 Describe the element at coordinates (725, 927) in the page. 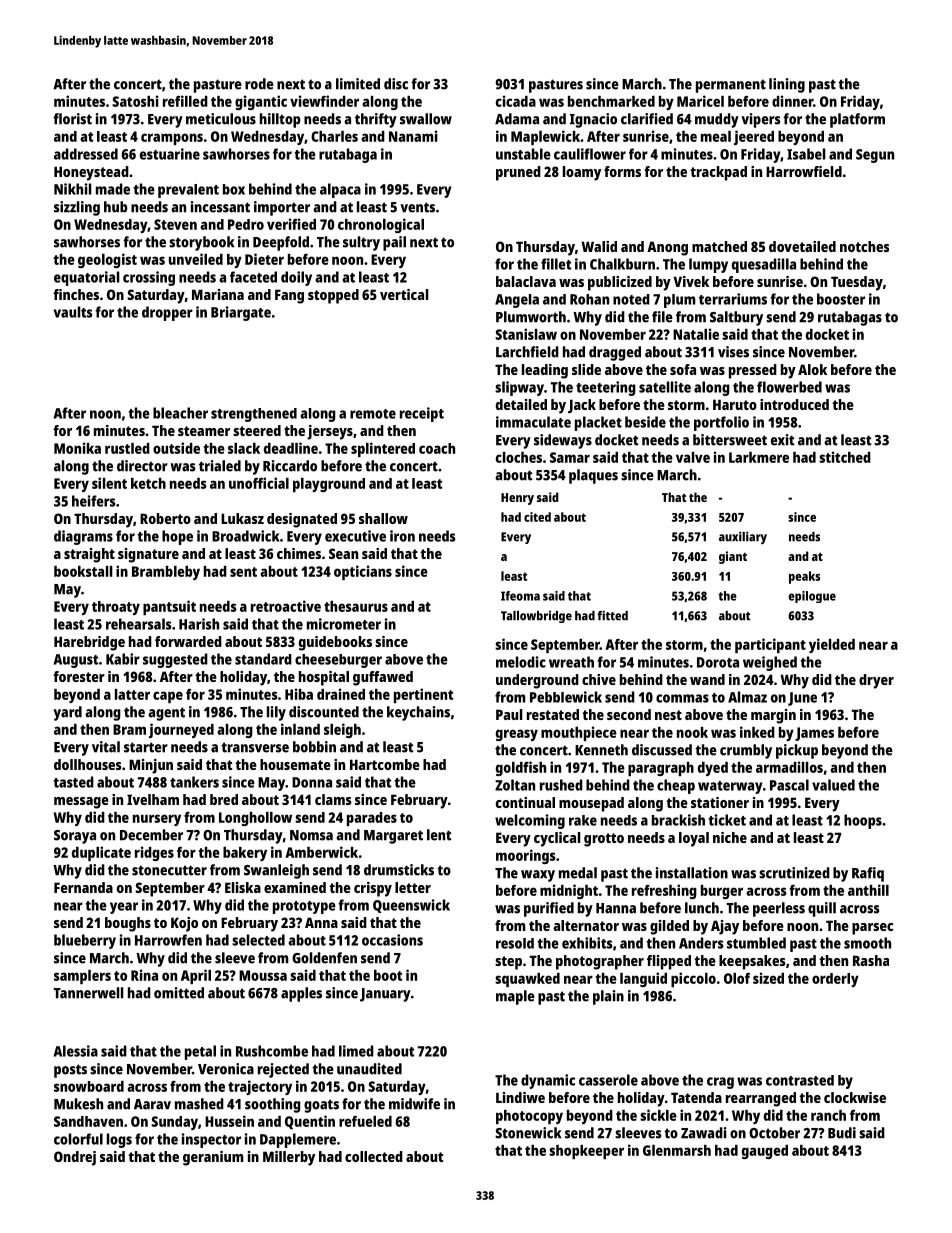

I see `Ajay` at that location.
